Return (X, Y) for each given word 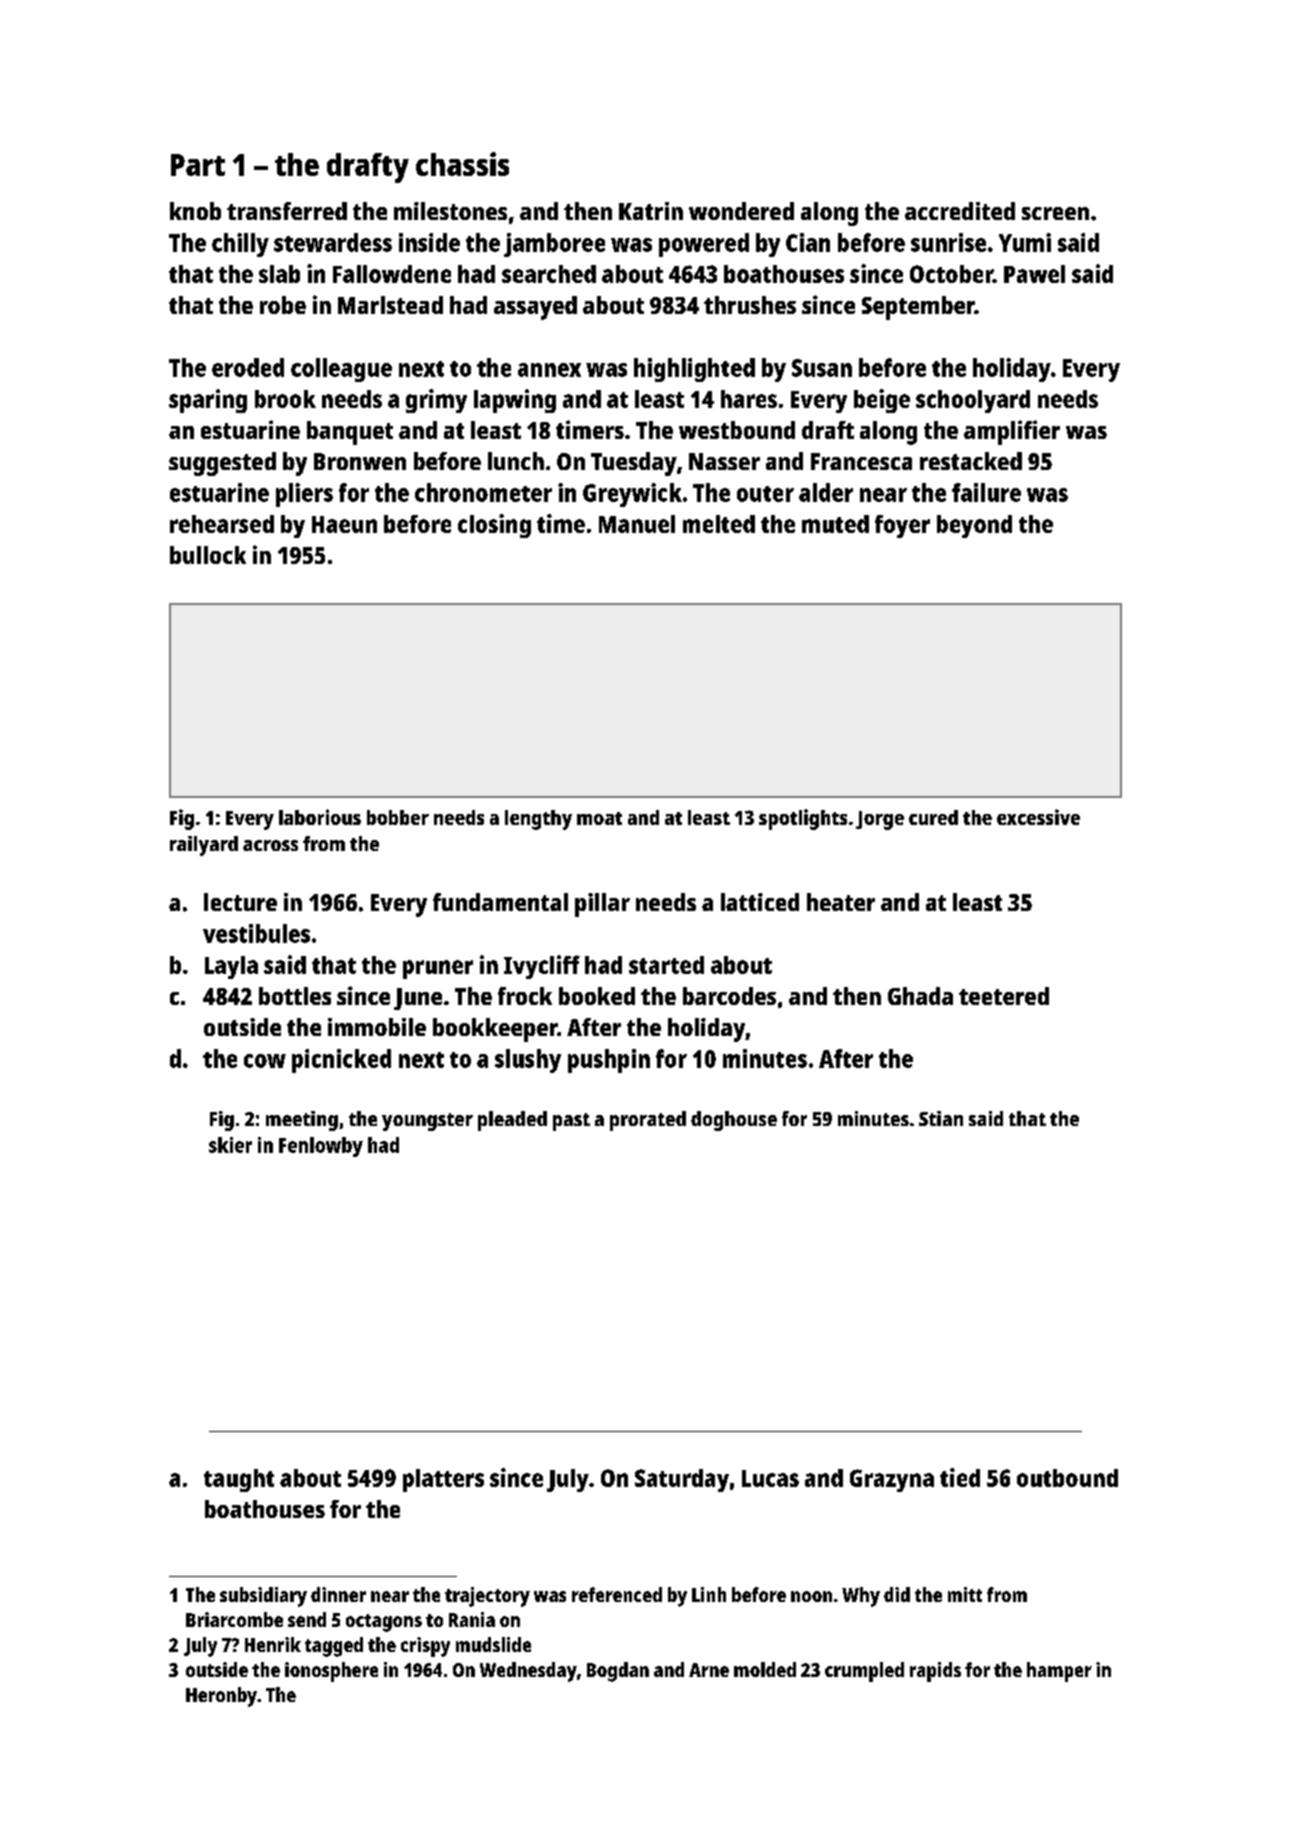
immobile (377, 1027)
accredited (960, 211)
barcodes (729, 996)
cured (933, 817)
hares (749, 399)
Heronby (221, 1697)
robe (283, 305)
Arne (709, 1670)
